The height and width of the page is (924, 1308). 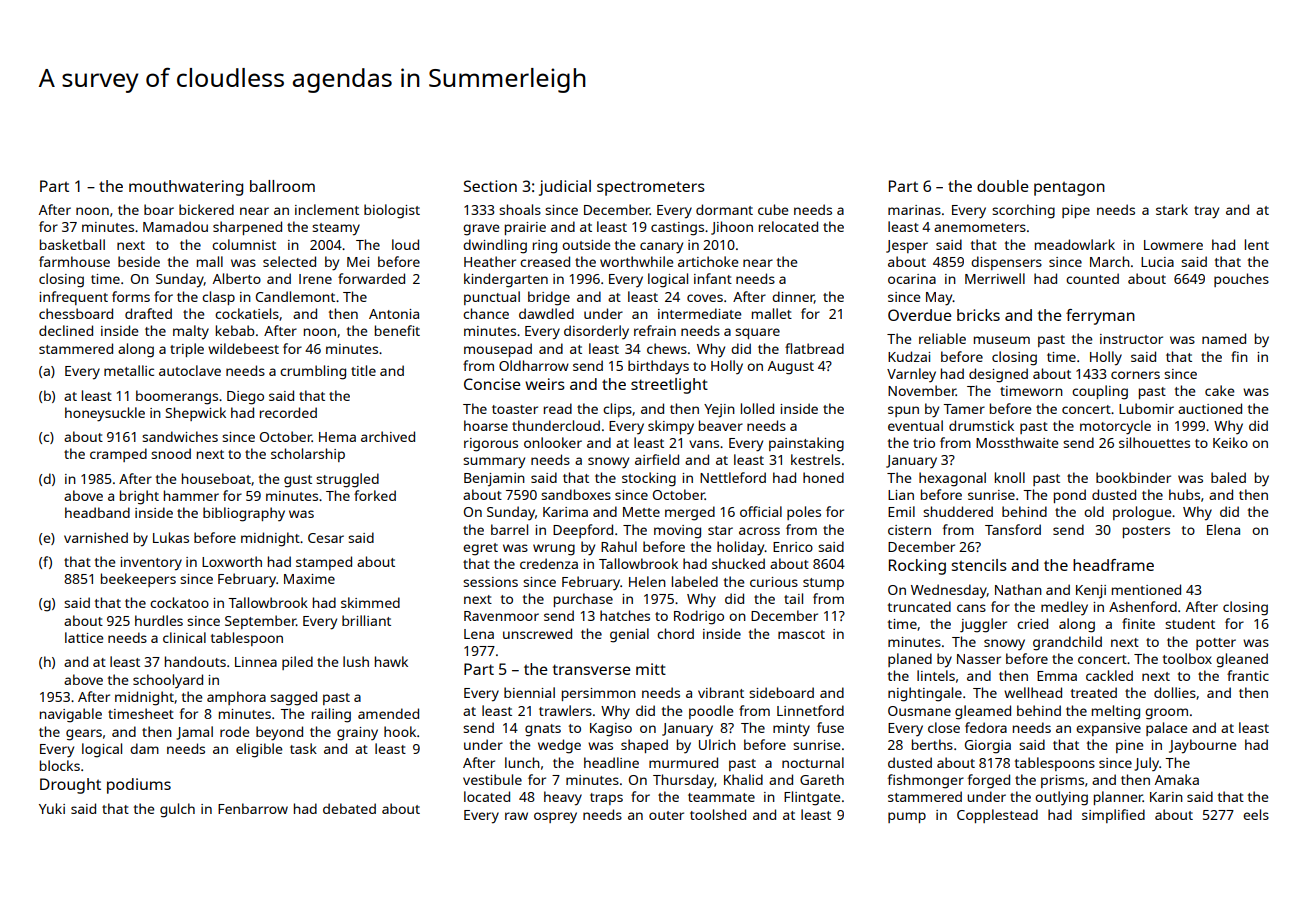 I want to click on Lucia, so click(x=1157, y=262).
